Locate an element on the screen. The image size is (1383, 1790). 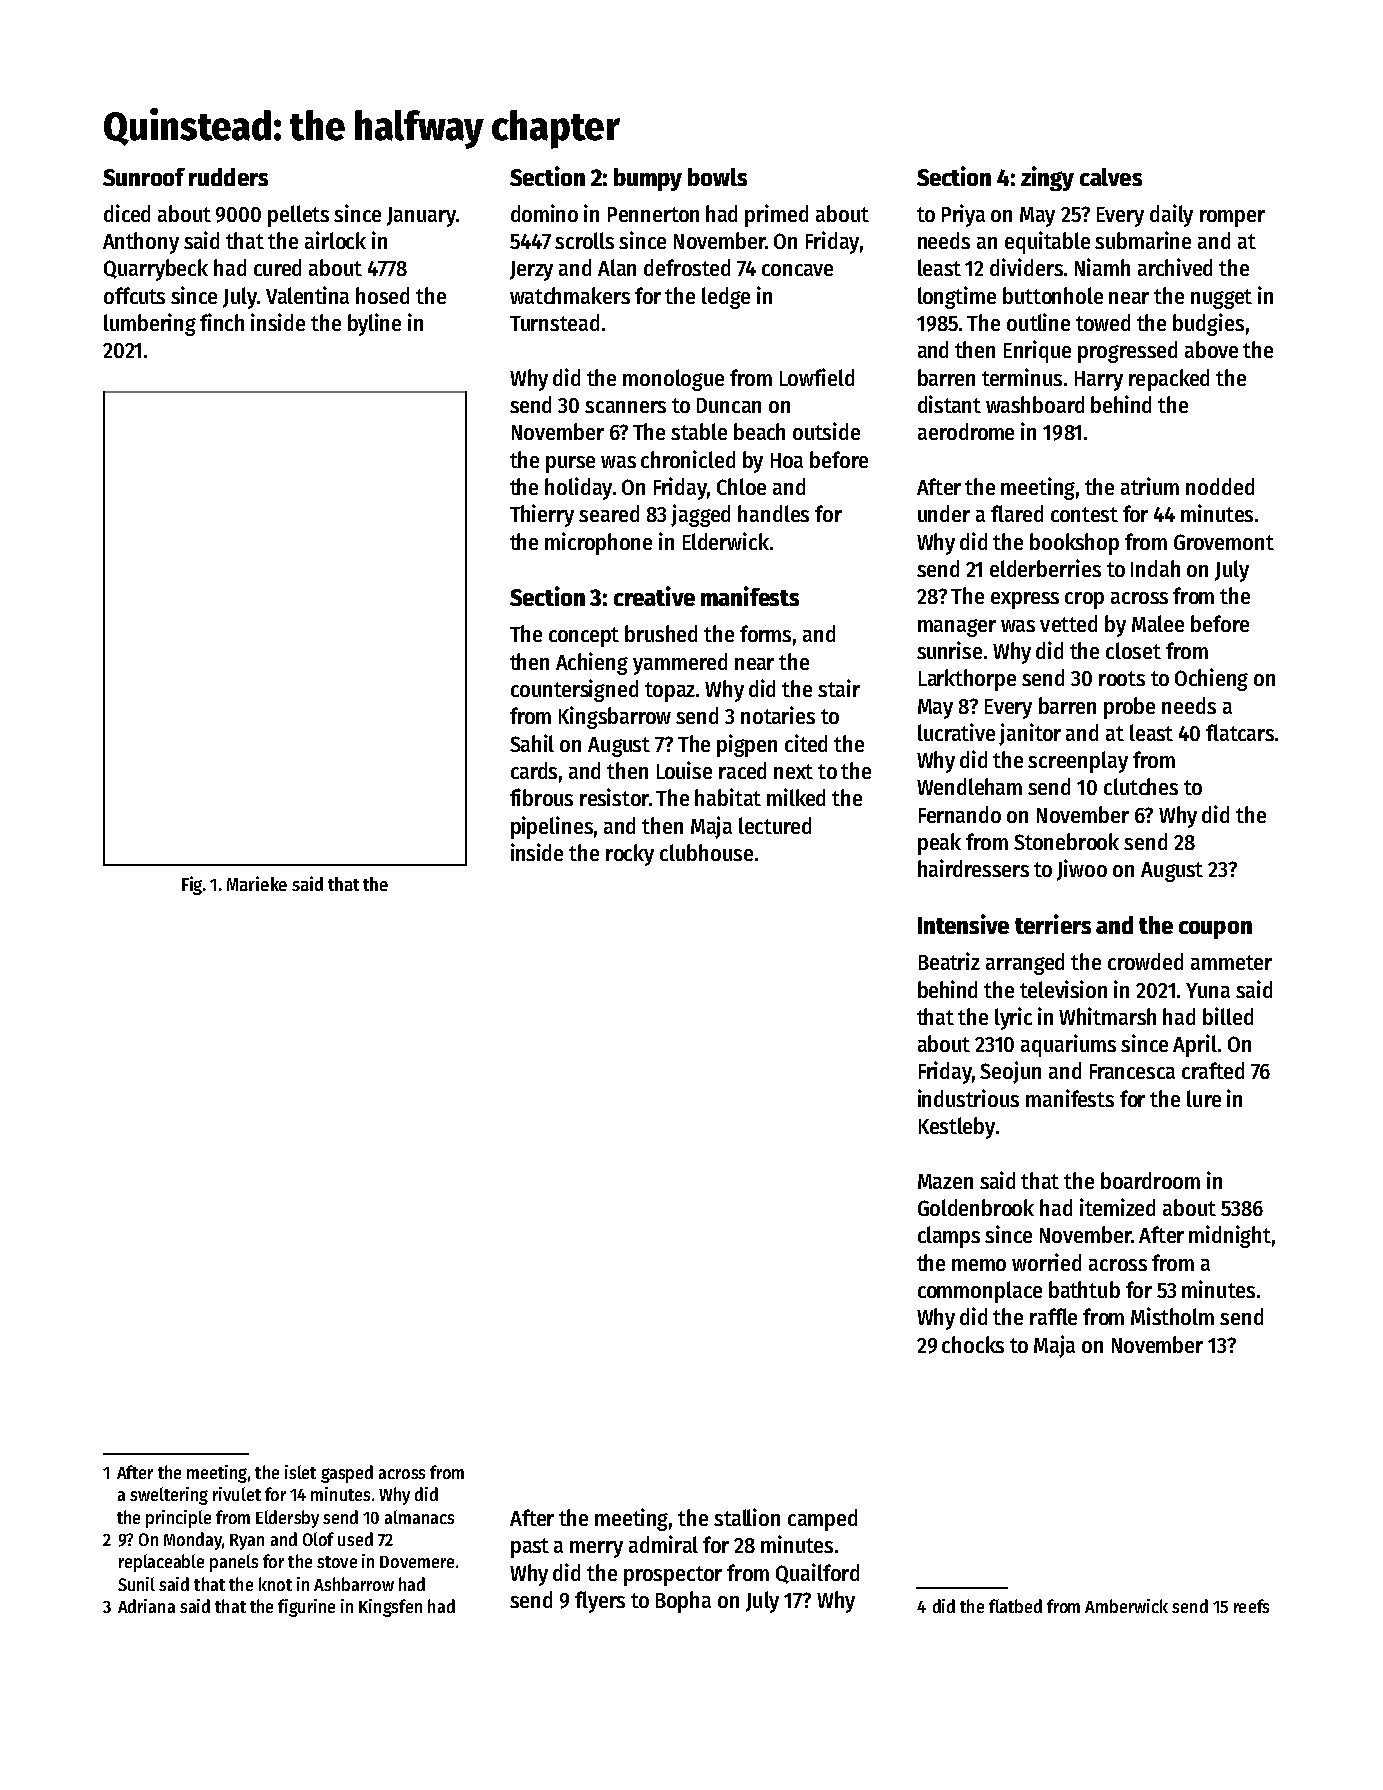
Amberwick is located at coordinates (1126, 1606).
